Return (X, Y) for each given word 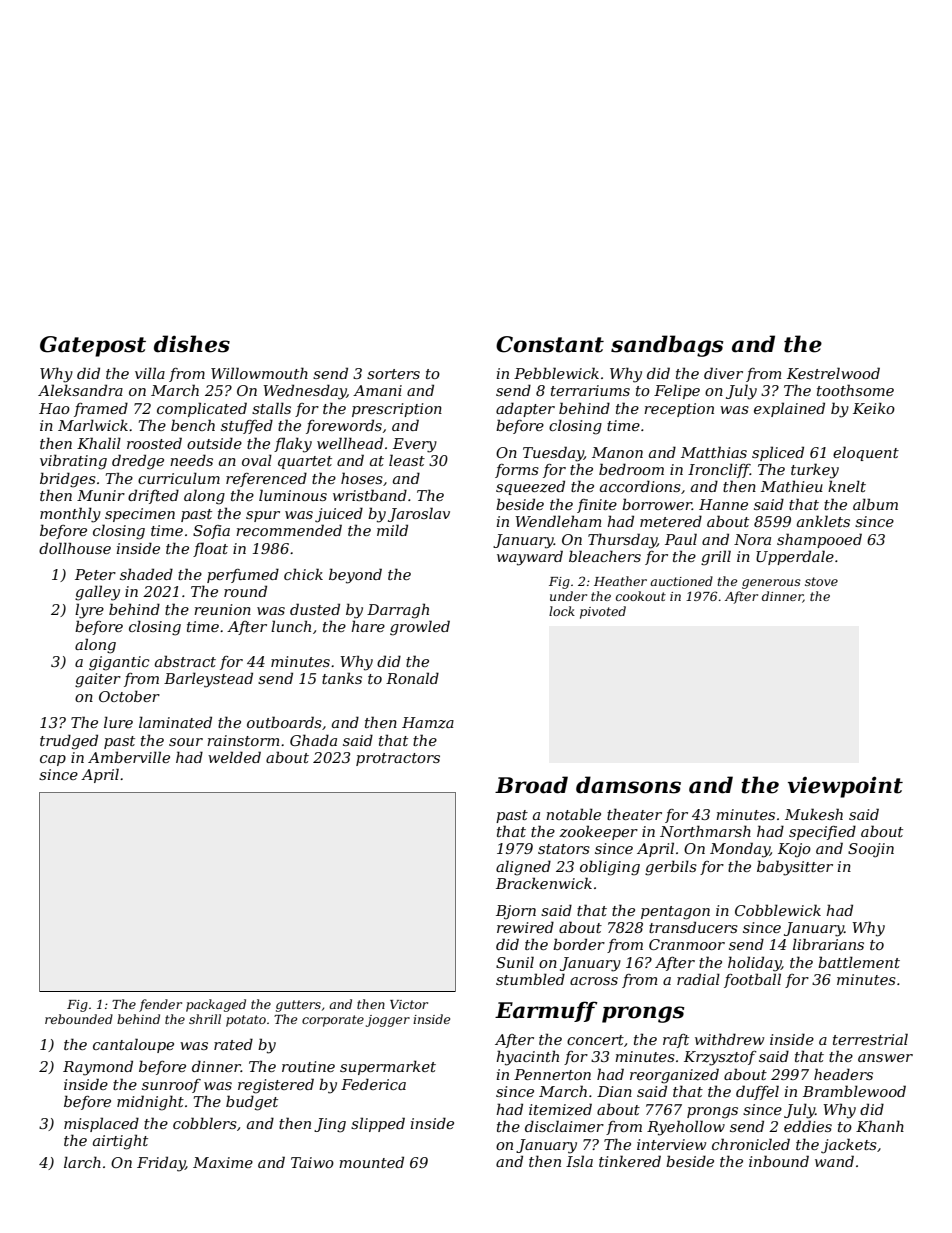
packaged (216, 1005)
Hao (54, 408)
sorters (393, 374)
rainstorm (243, 740)
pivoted (603, 612)
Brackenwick (544, 883)
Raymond (98, 1068)
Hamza (428, 723)
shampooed (819, 540)
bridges (68, 480)
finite (597, 506)
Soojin (871, 850)
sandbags (667, 346)
